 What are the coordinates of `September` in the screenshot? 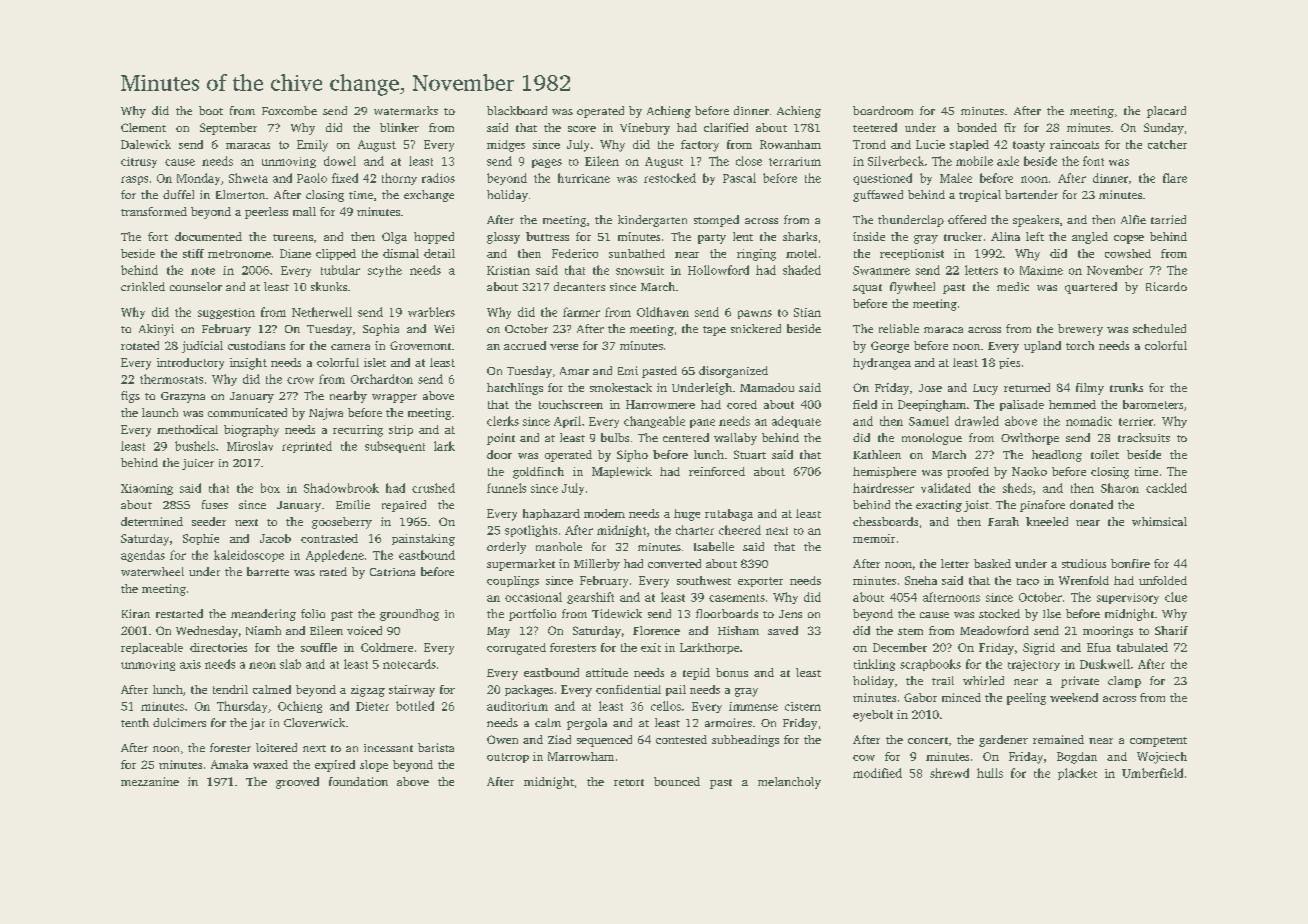 It's located at (228, 129).
